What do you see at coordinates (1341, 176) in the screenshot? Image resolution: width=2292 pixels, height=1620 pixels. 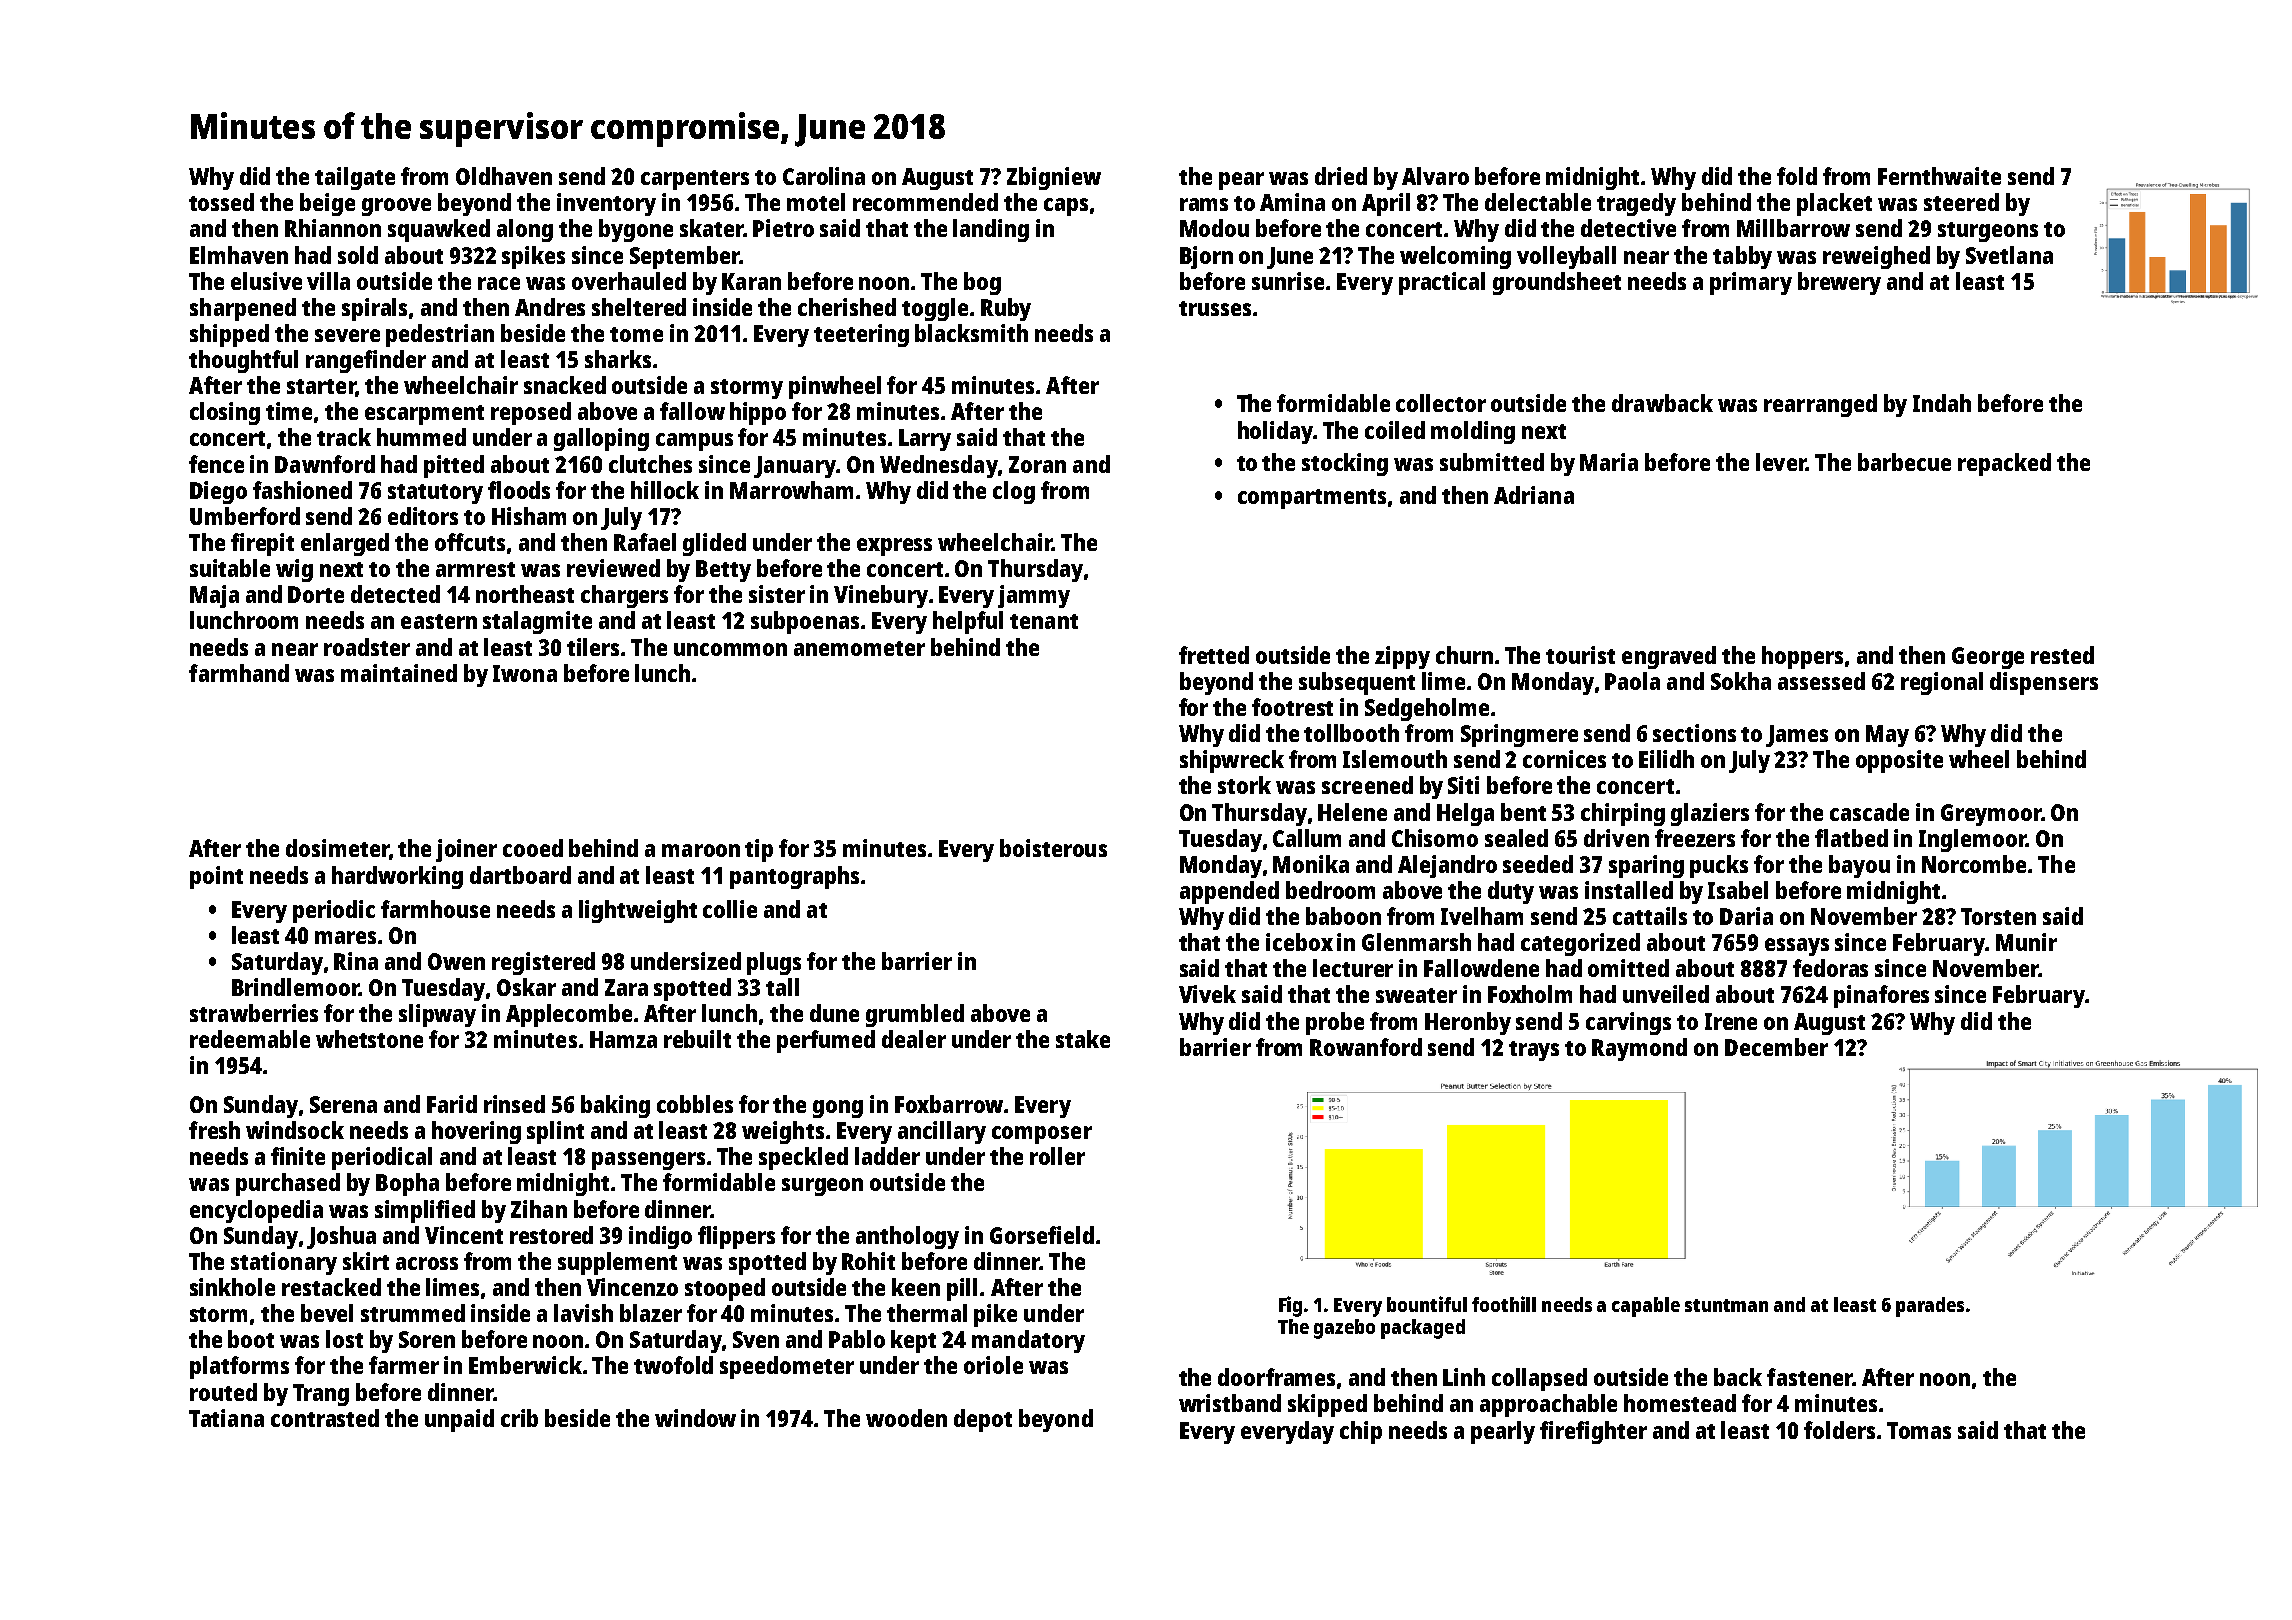 I see `dried` at bounding box center [1341, 176].
